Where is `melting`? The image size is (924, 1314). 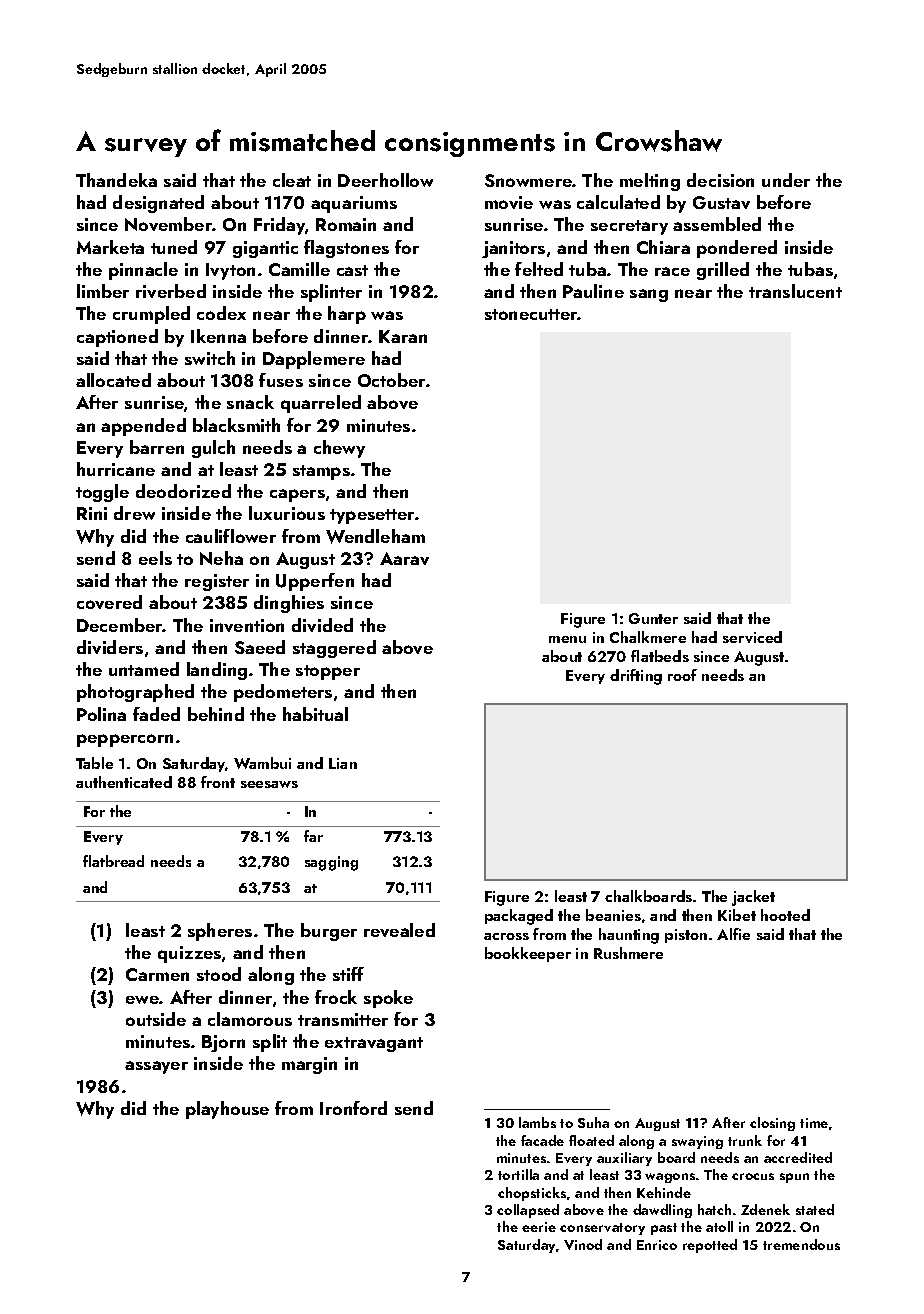
melting is located at coordinates (650, 182).
